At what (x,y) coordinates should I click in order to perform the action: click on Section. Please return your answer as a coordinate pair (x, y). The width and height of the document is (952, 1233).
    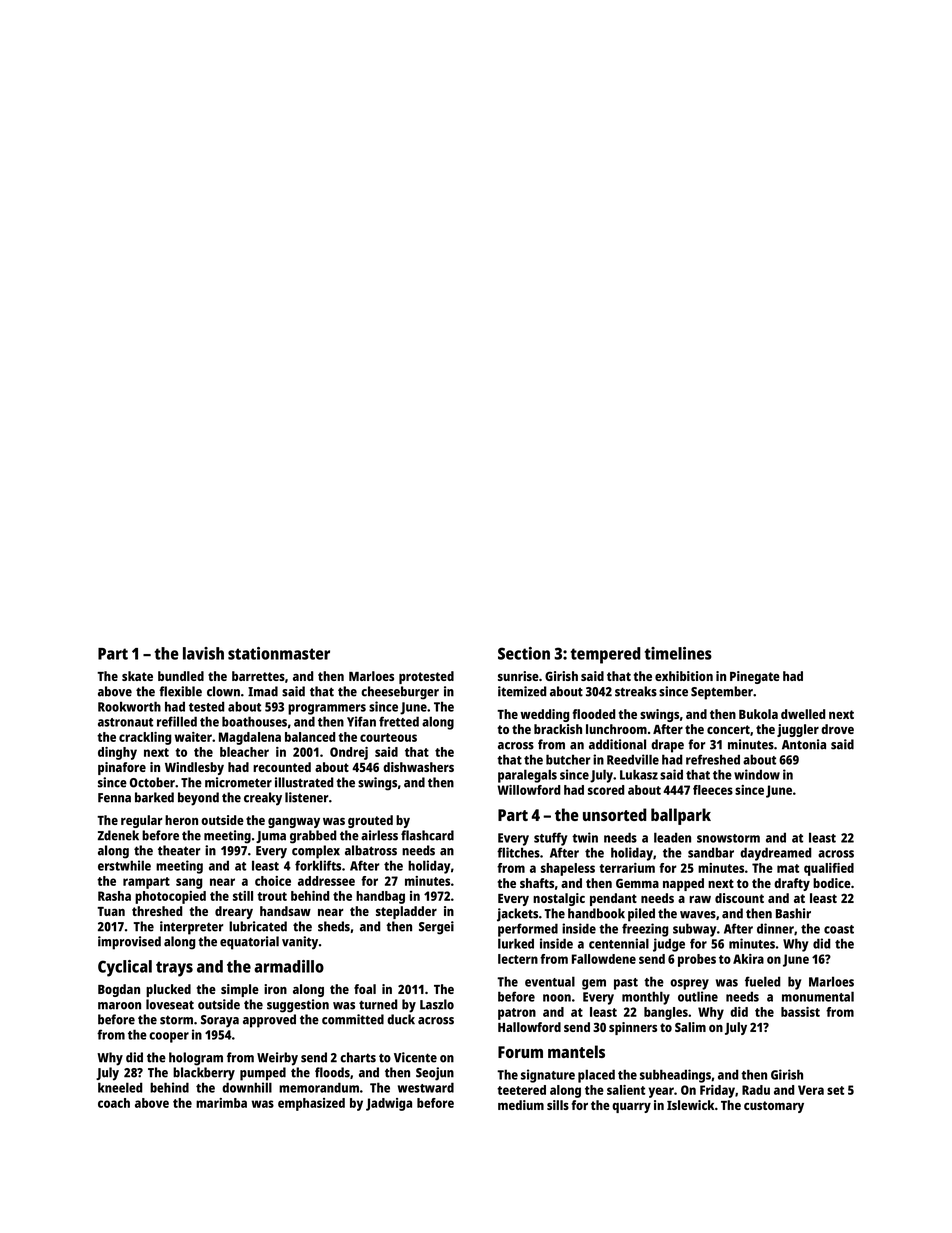
    Looking at the image, I should click on (524, 653).
